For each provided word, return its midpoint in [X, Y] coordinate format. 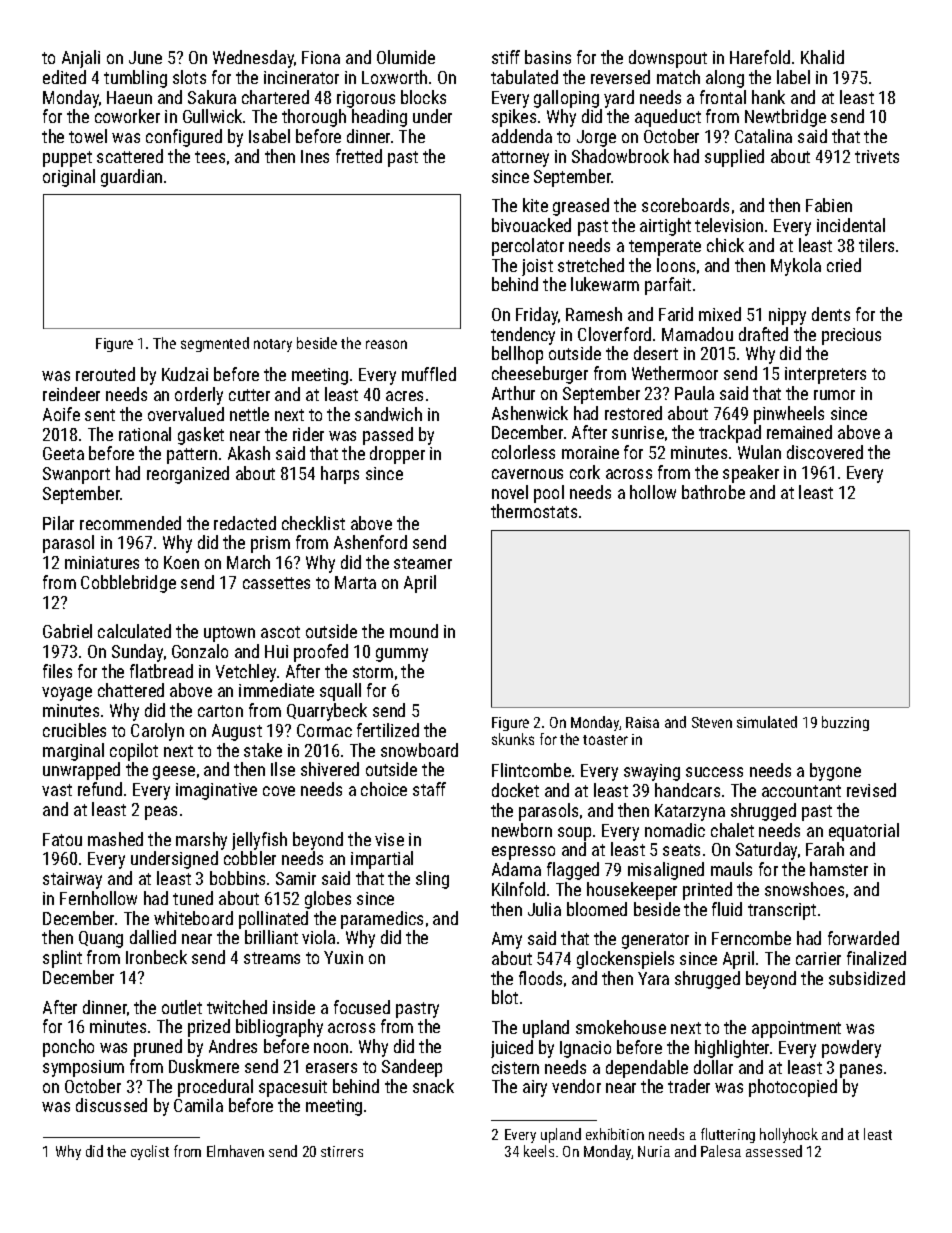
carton [220, 711]
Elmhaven [235, 1151]
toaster [605, 740]
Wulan [759, 452]
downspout [668, 59]
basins [548, 57]
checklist [313, 523]
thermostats [534, 511]
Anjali [81, 59]
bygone [835, 772]
